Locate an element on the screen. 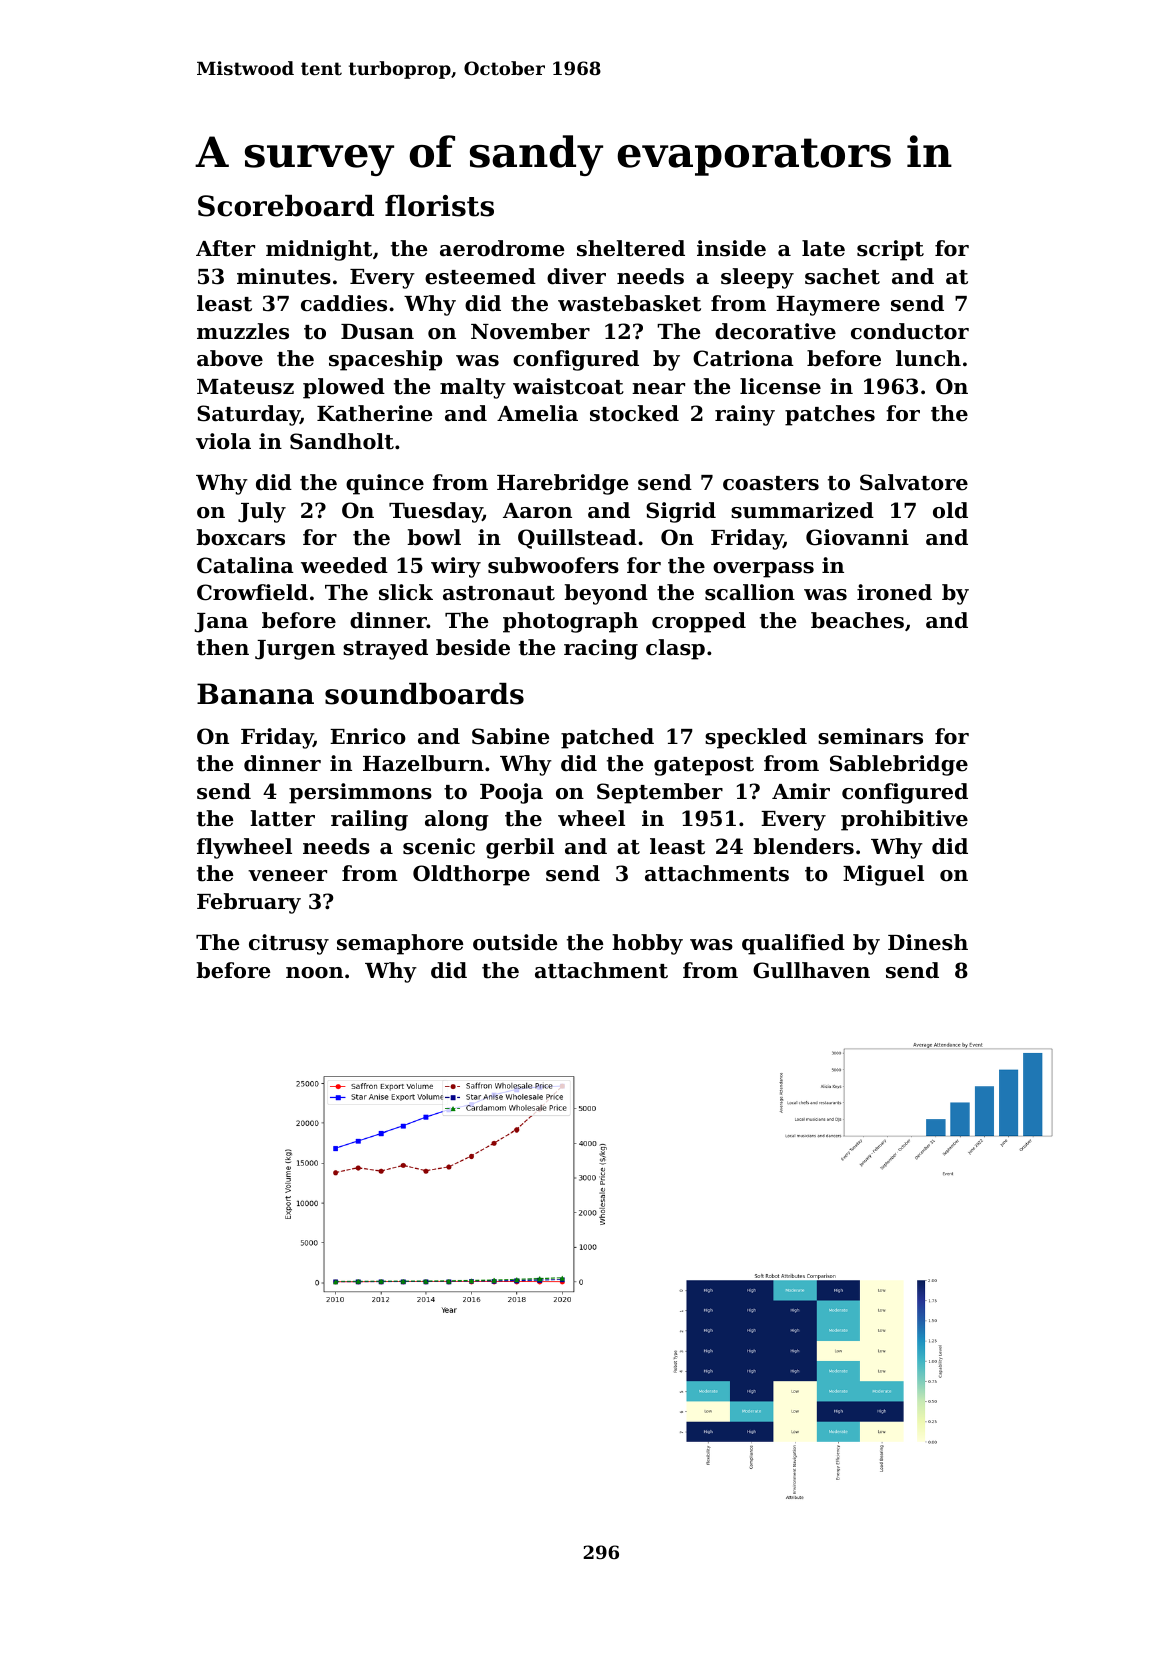 The height and width of the screenshot is (1654, 1165). subwoofers is located at coordinates (553, 565).
